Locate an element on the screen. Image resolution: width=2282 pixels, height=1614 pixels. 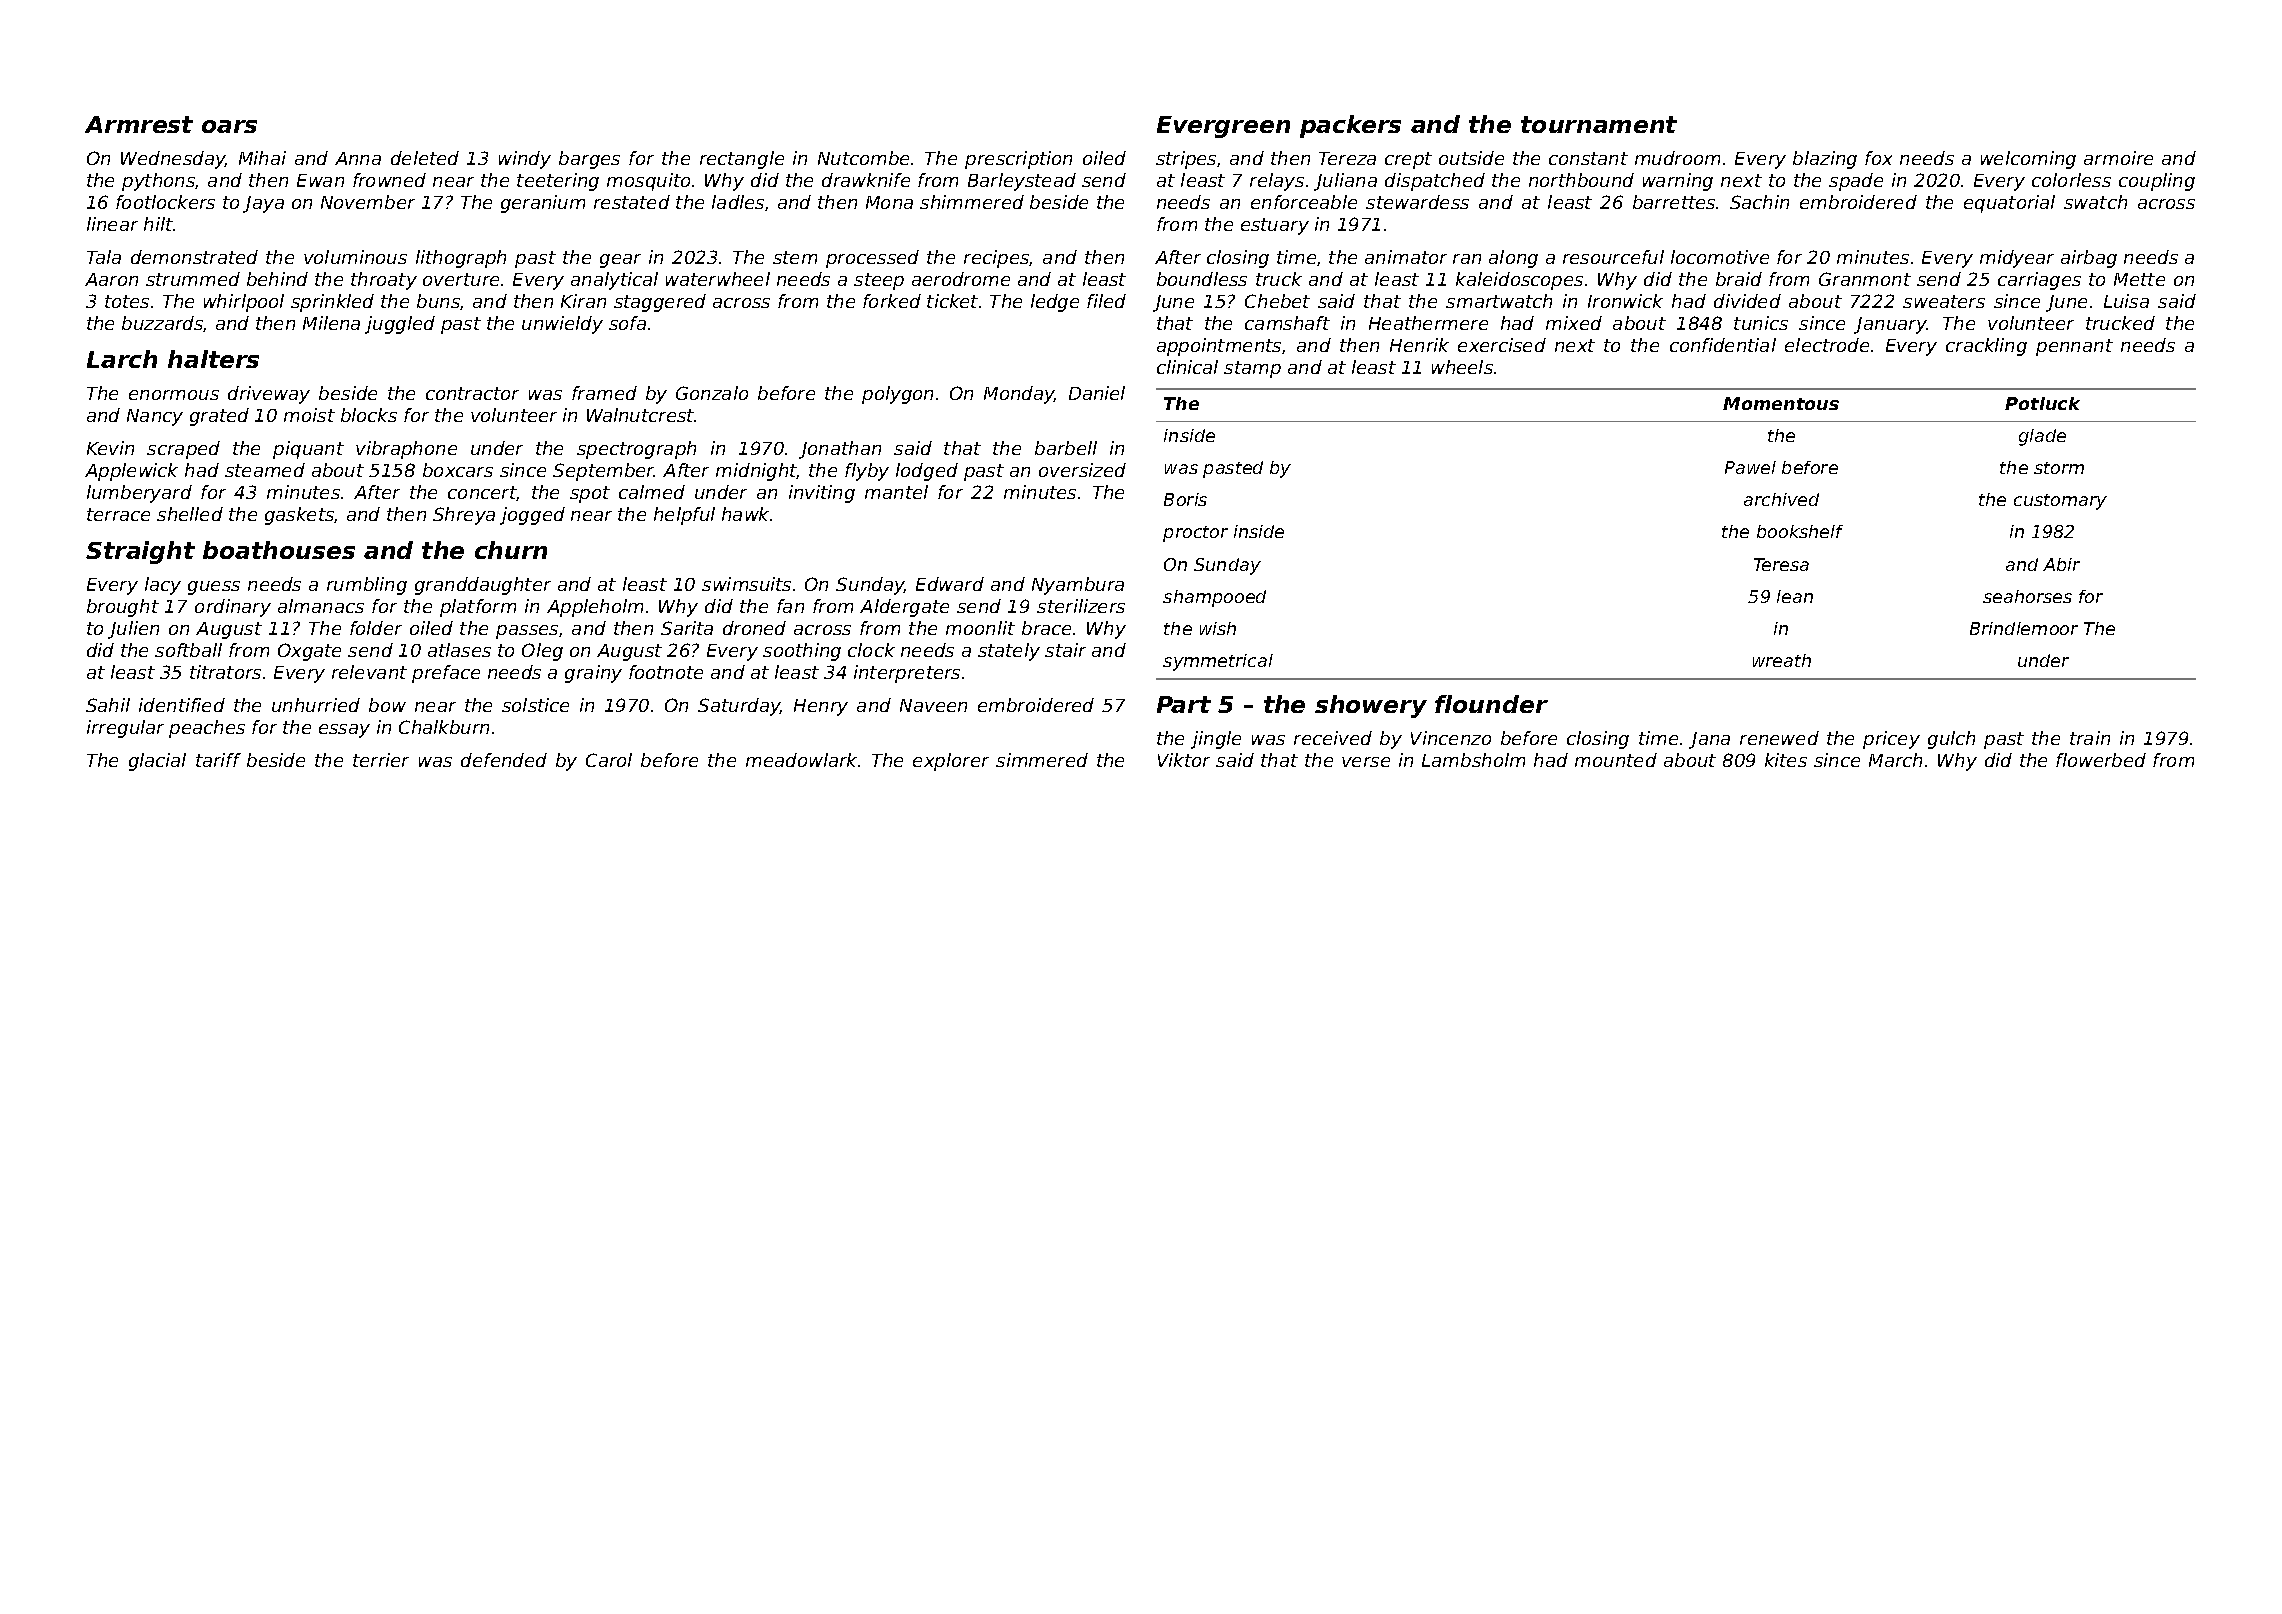
helpful is located at coordinates (684, 516).
